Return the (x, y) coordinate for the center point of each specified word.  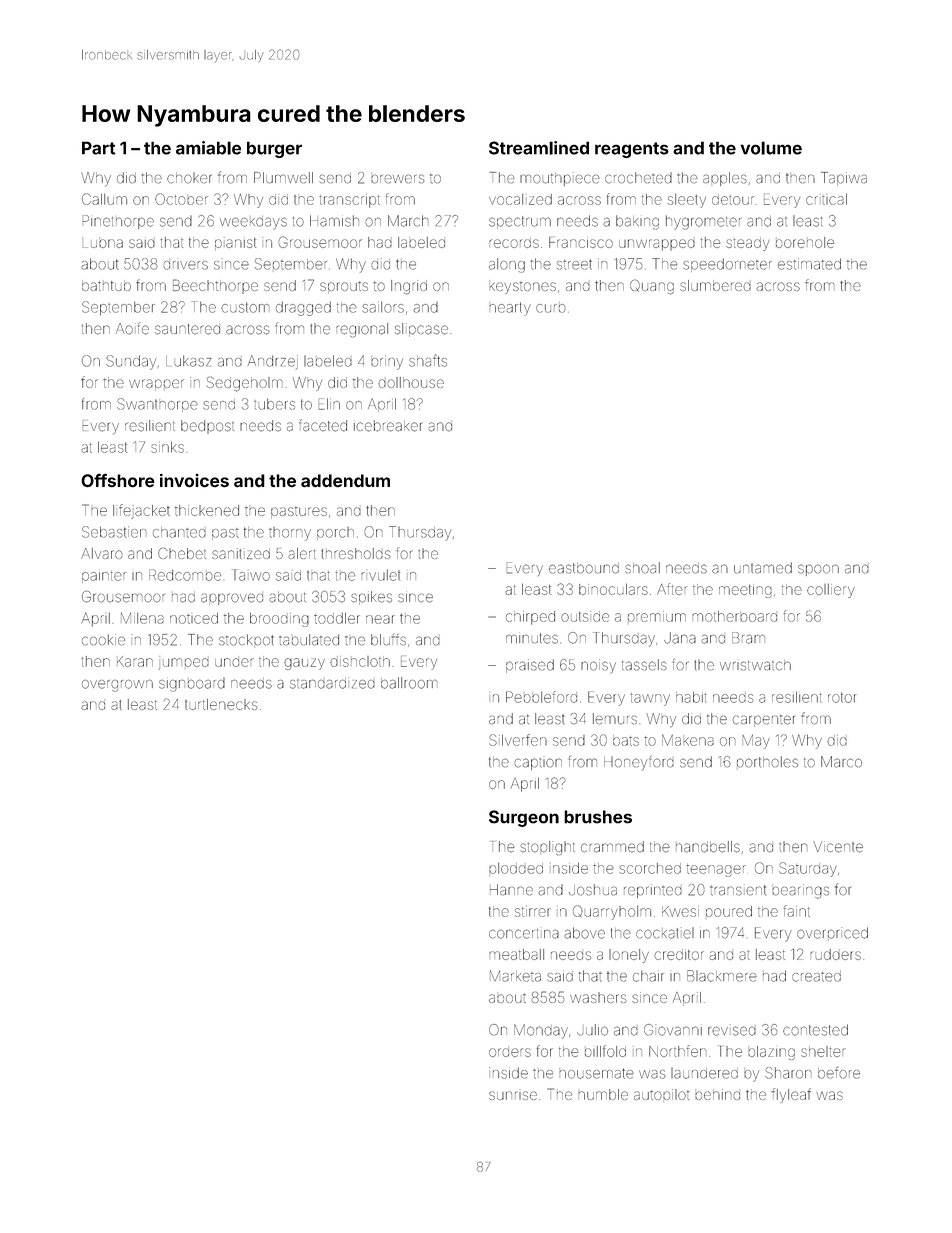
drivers (186, 265)
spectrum (520, 222)
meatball (516, 954)
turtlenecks (221, 704)
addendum (345, 480)
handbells (708, 847)
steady (747, 244)
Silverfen (518, 740)
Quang (652, 287)
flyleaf (791, 1095)
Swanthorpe (157, 405)
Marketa (515, 976)
